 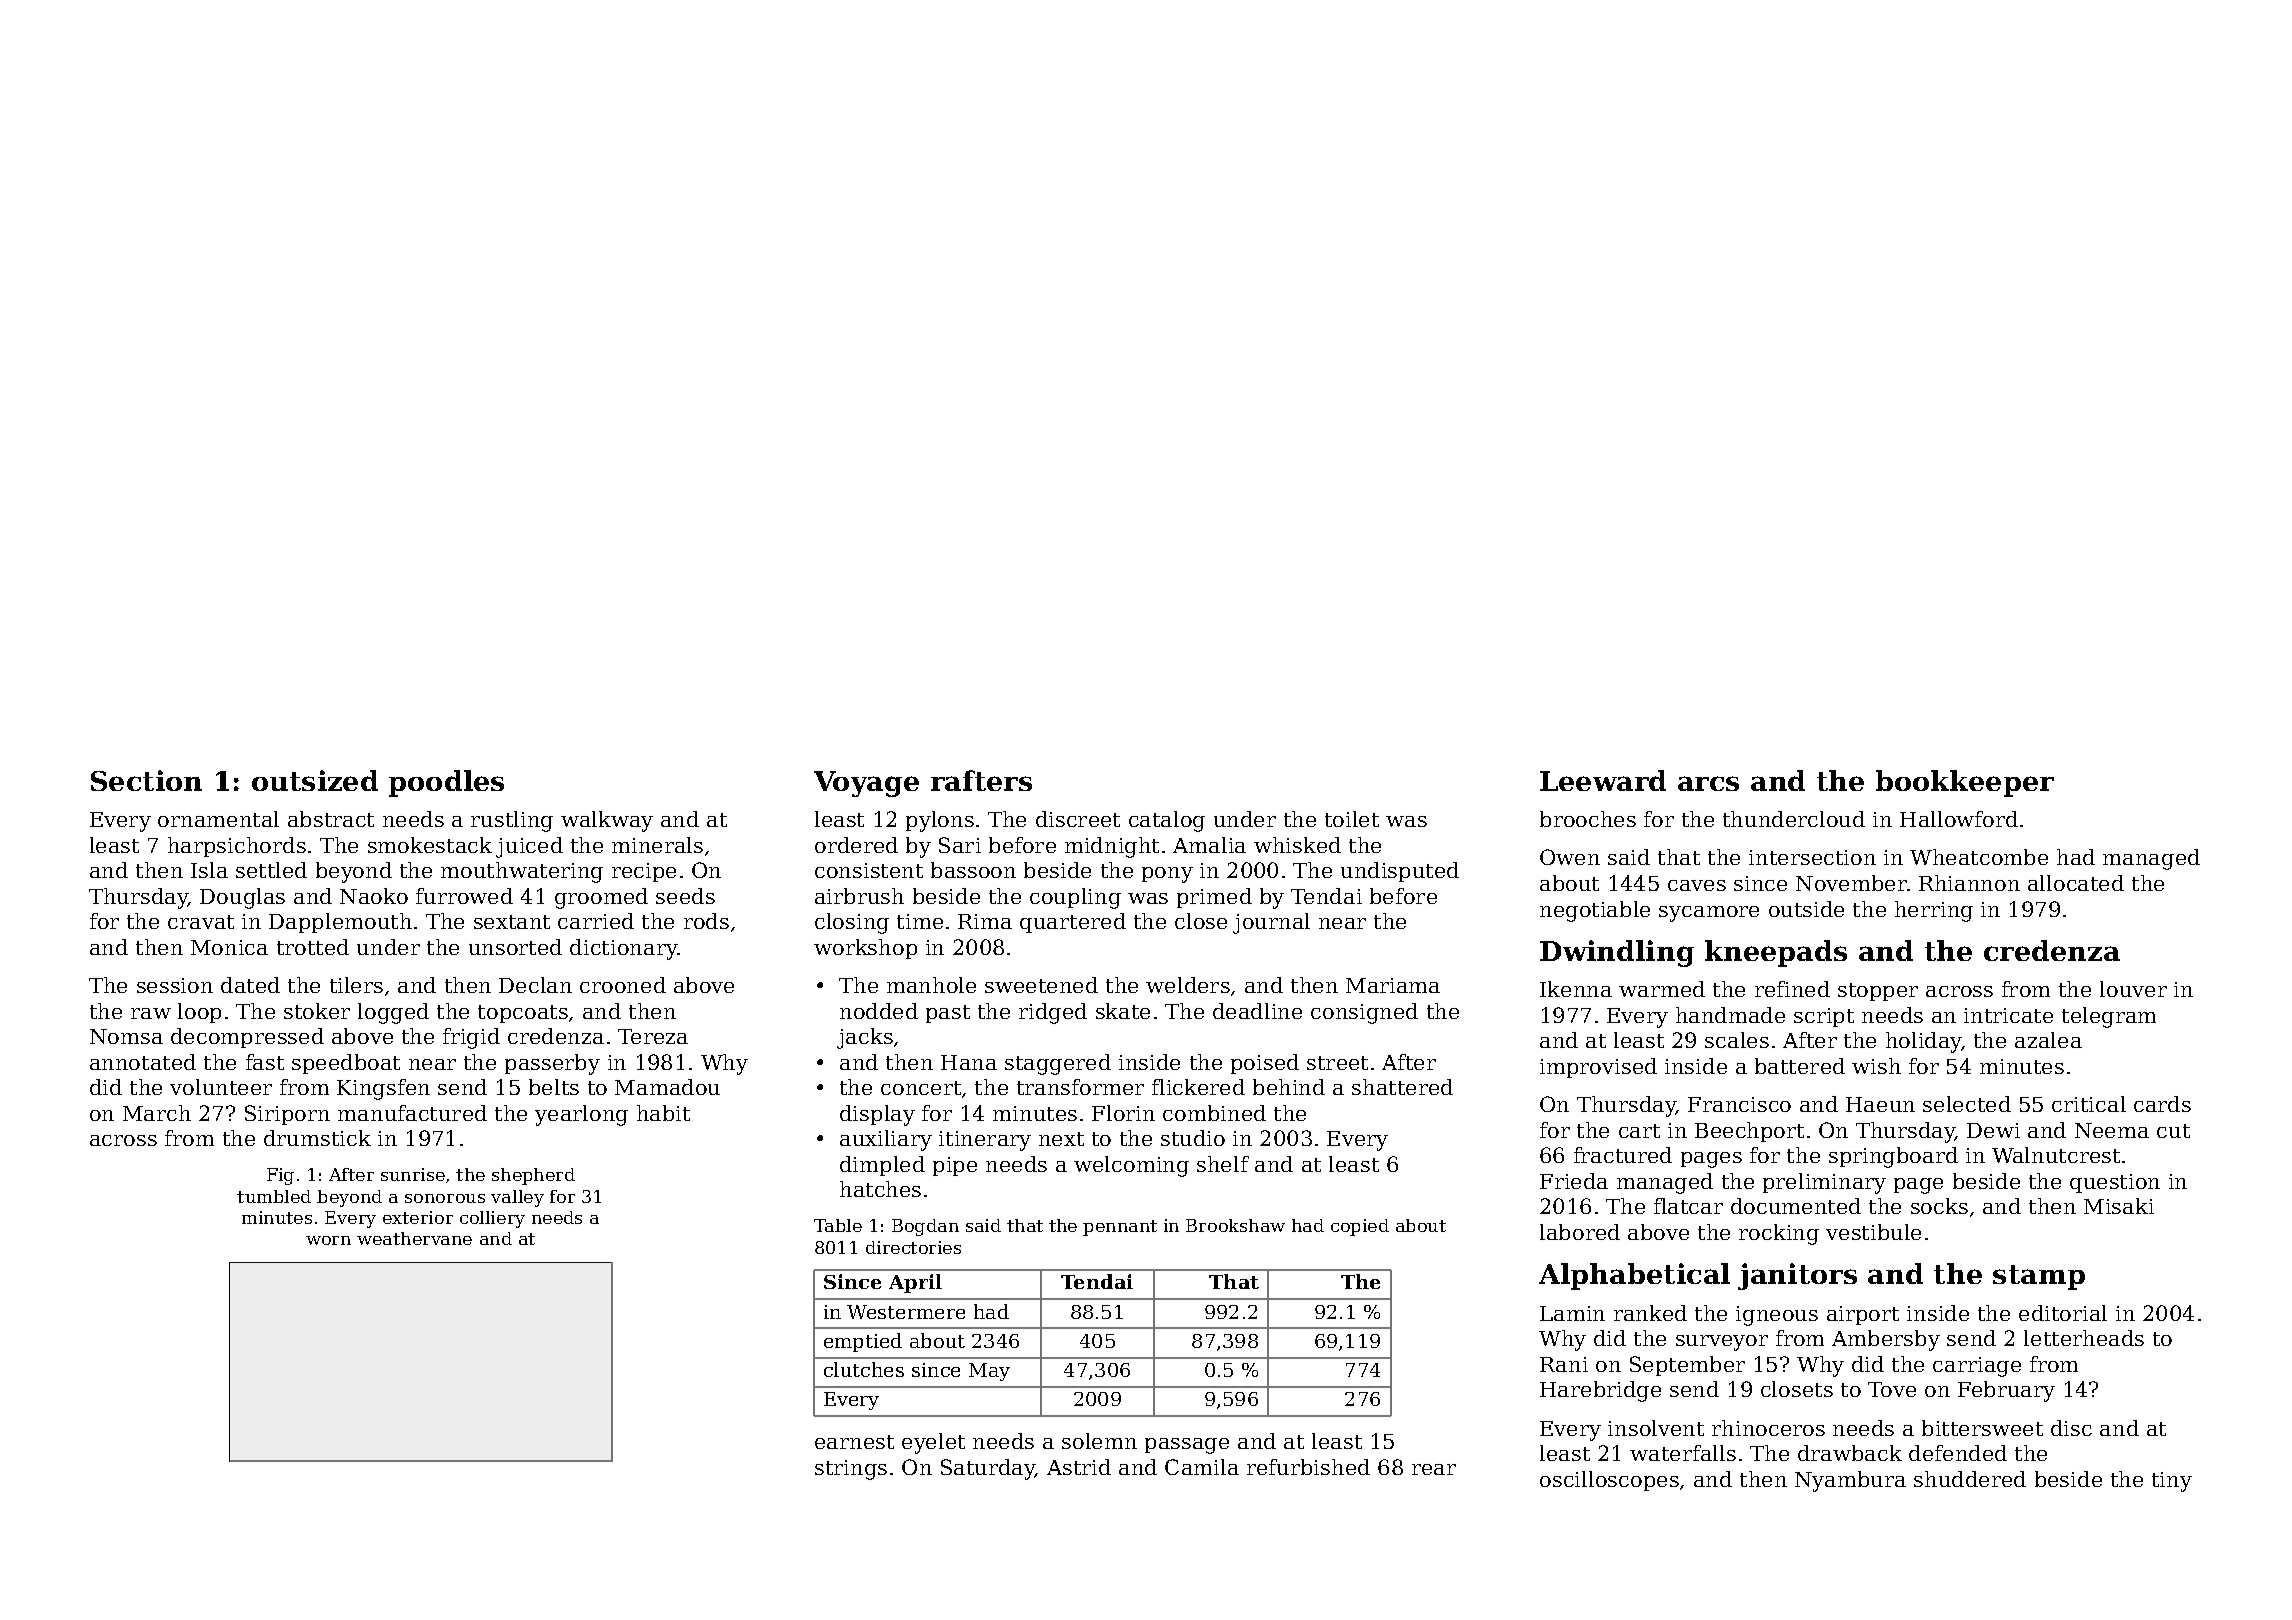 I want to click on rustling, so click(x=512, y=821).
